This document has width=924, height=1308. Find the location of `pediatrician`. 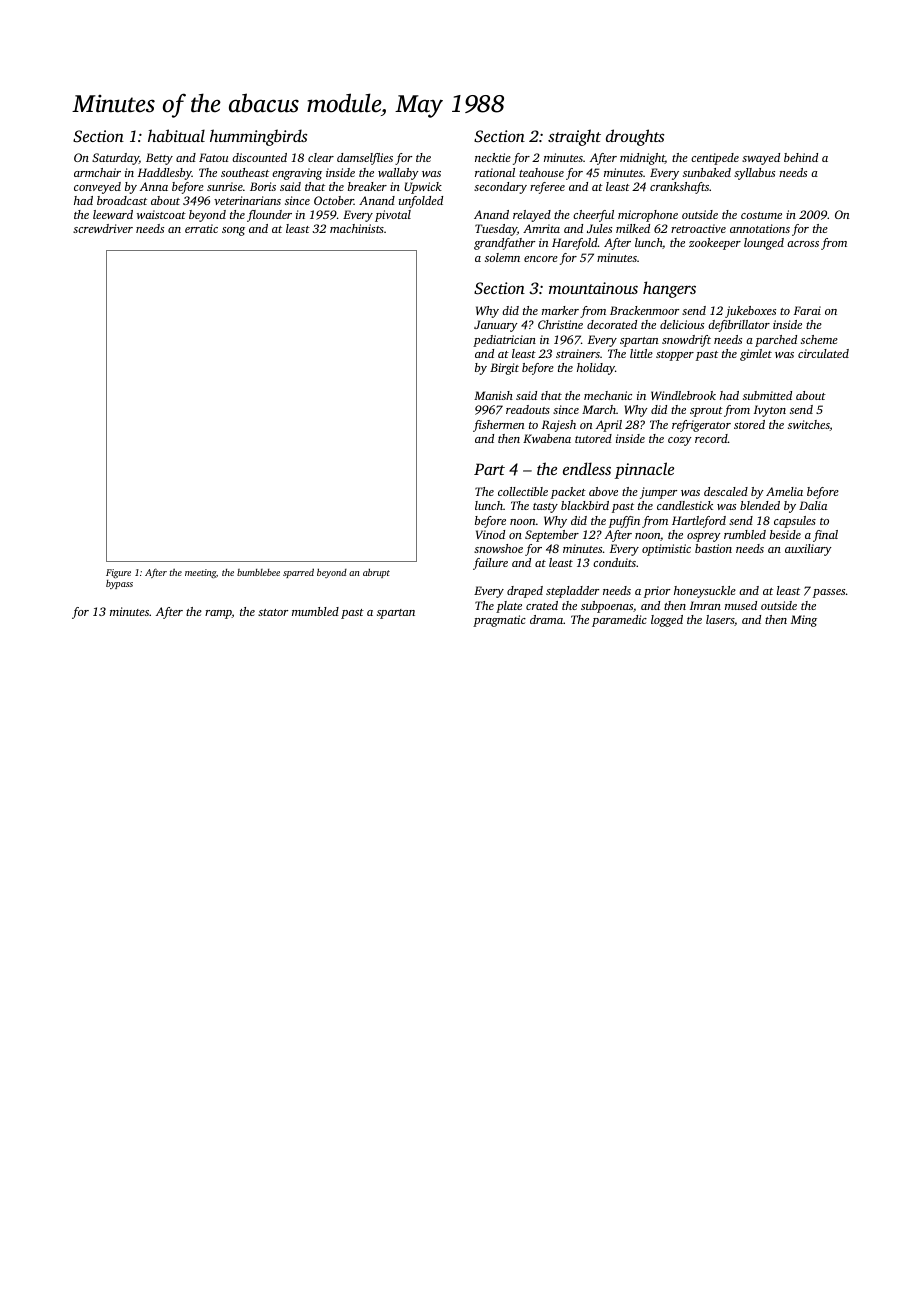

pediatrician is located at coordinates (504, 341).
